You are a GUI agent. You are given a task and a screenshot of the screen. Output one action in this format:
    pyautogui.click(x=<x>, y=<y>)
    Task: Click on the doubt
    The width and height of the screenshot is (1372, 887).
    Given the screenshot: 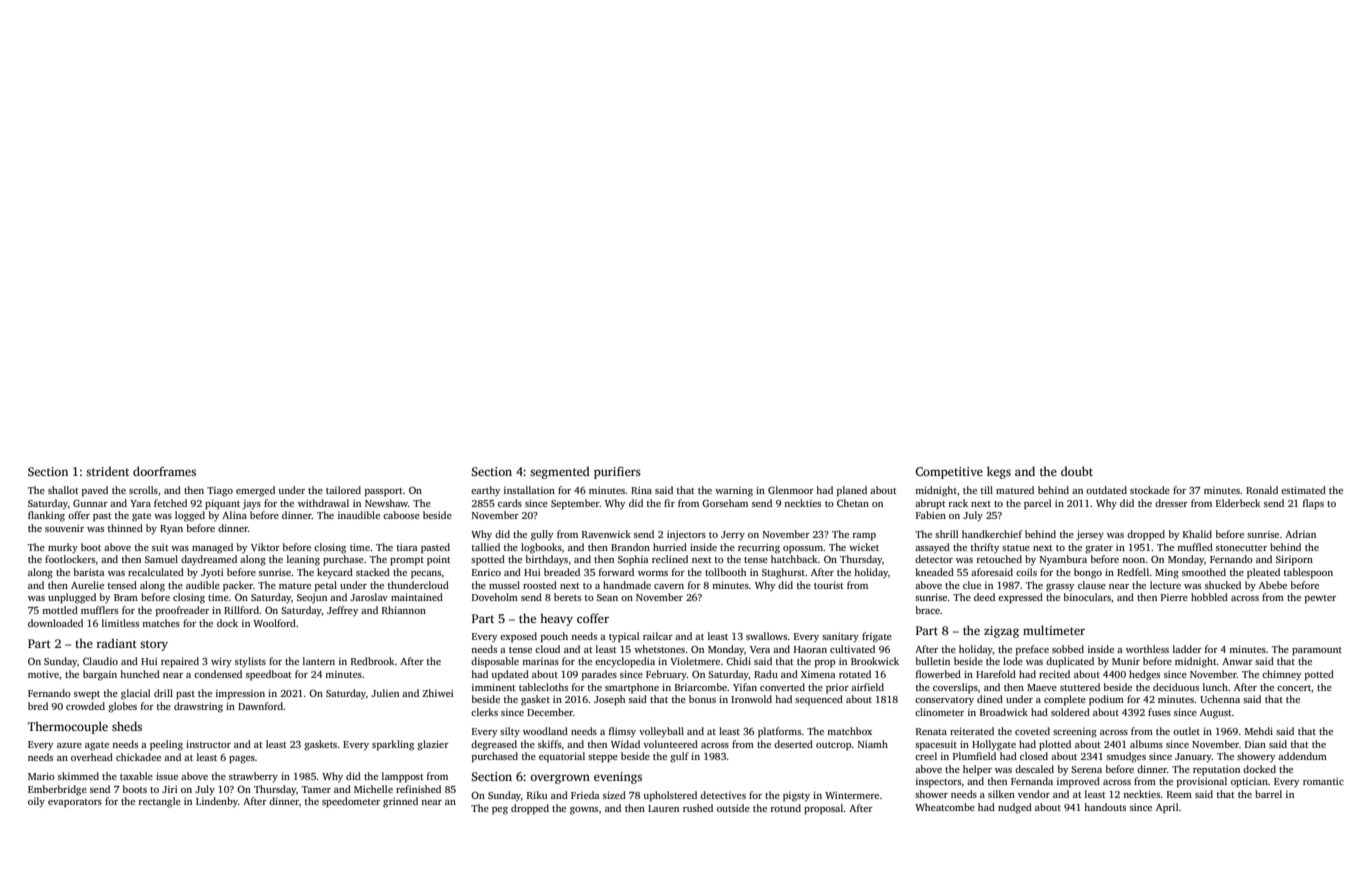 What is the action you would take?
    pyautogui.click(x=1077, y=471)
